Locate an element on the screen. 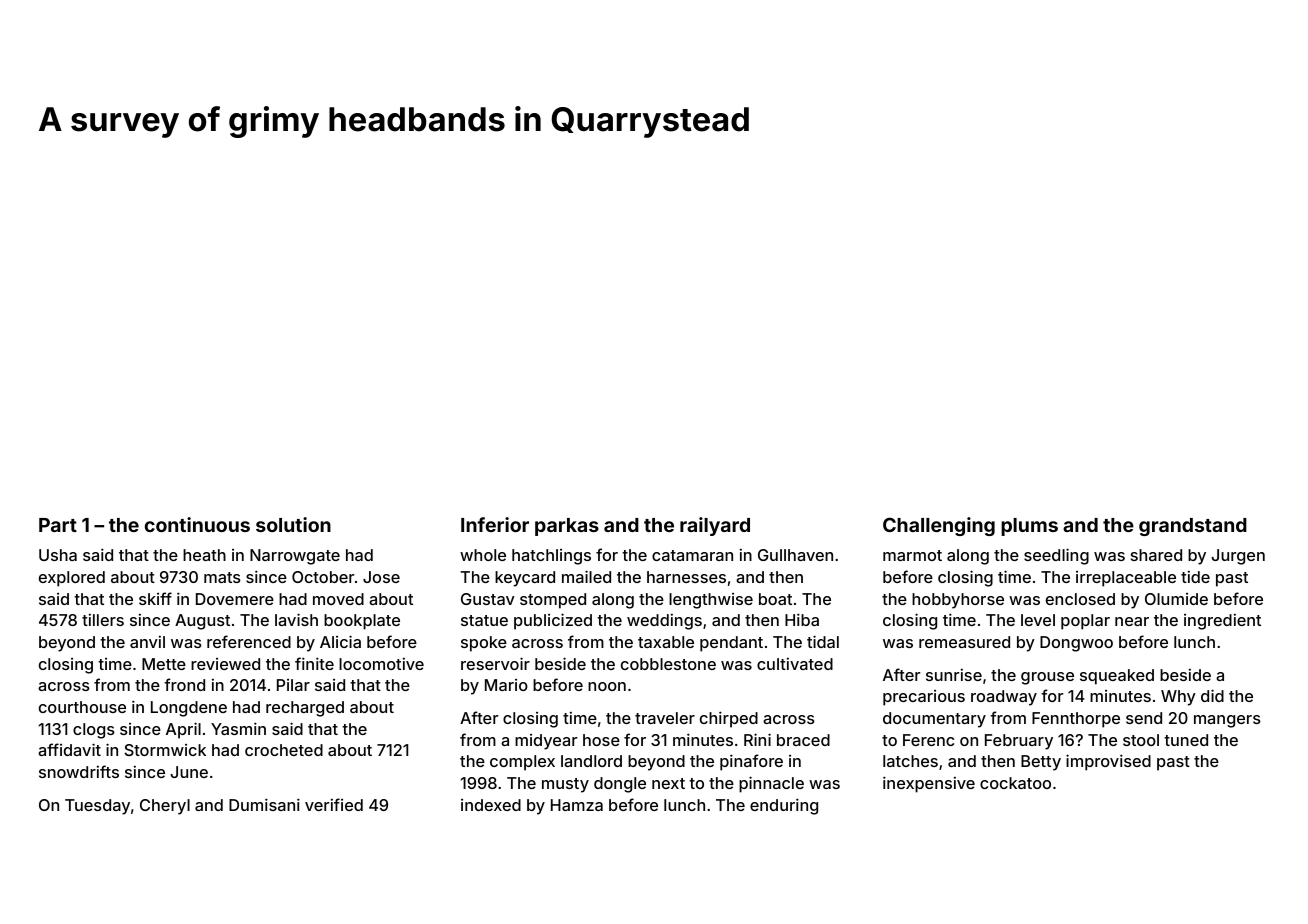 This screenshot has height=924, width=1308. clogs is located at coordinates (94, 731).
